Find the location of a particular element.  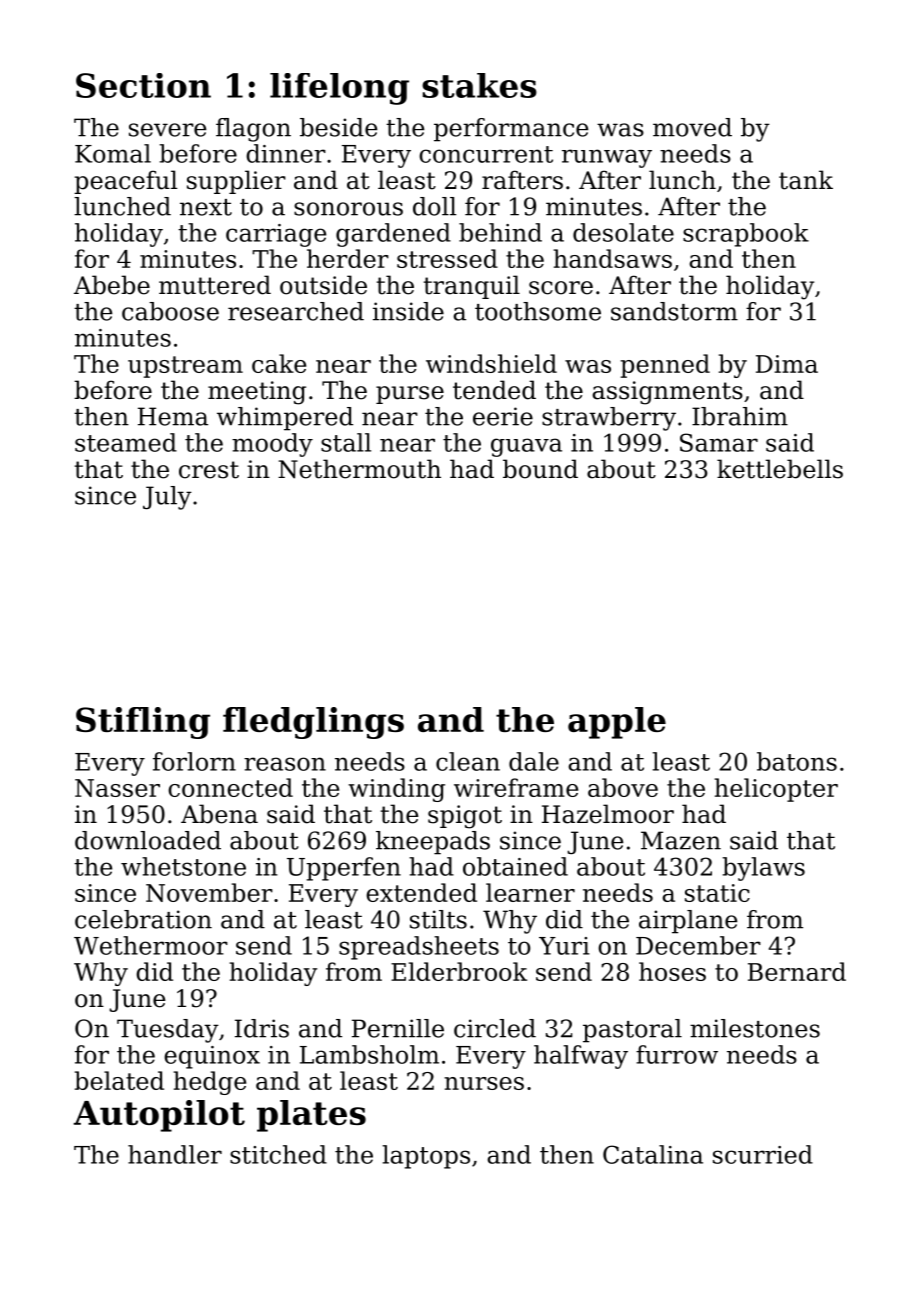

Stifling is located at coordinates (143, 723).
